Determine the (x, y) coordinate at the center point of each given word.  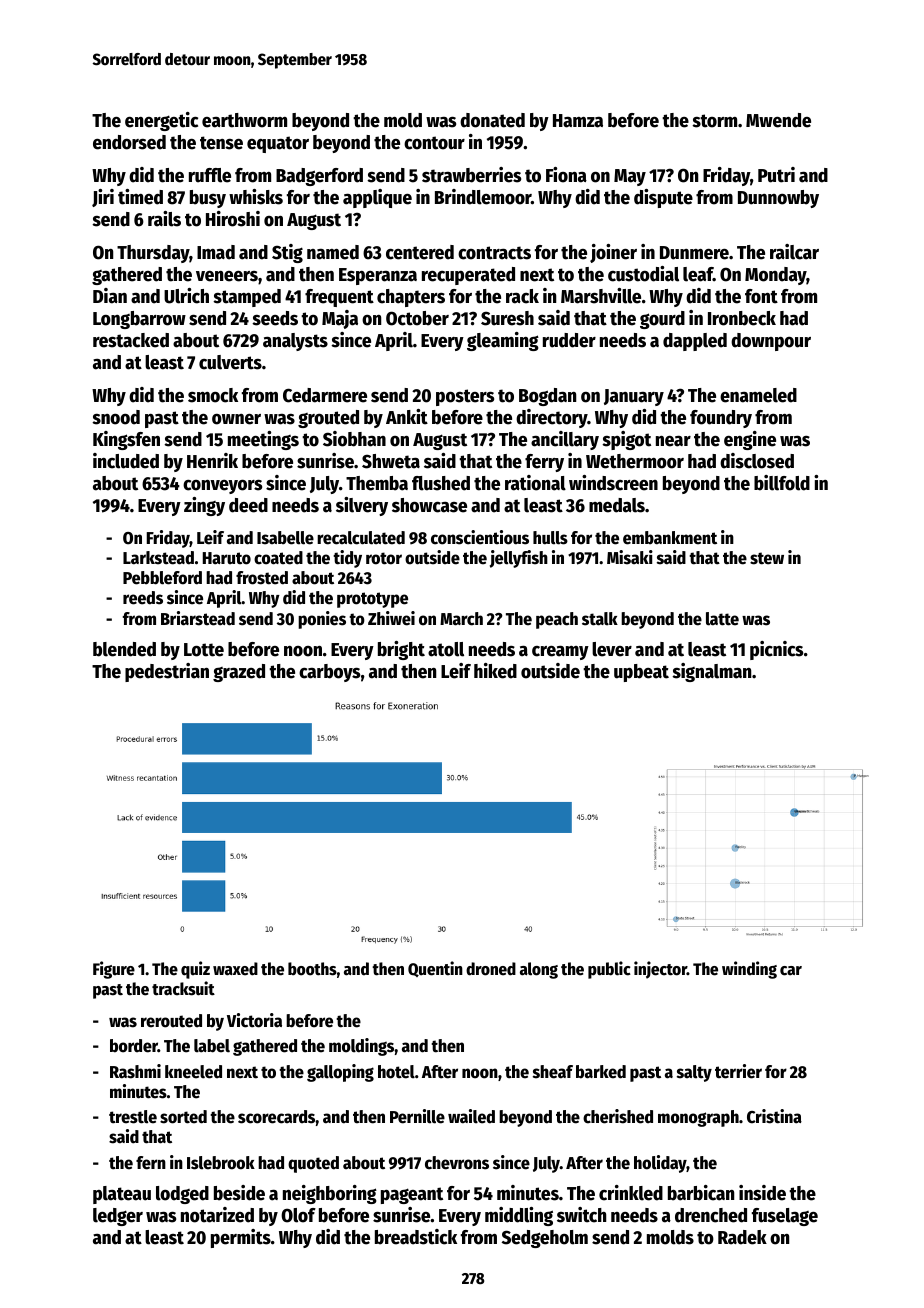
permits (241, 1238)
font (761, 296)
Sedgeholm (545, 1239)
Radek (742, 1237)
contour (434, 143)
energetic (161, 121)
